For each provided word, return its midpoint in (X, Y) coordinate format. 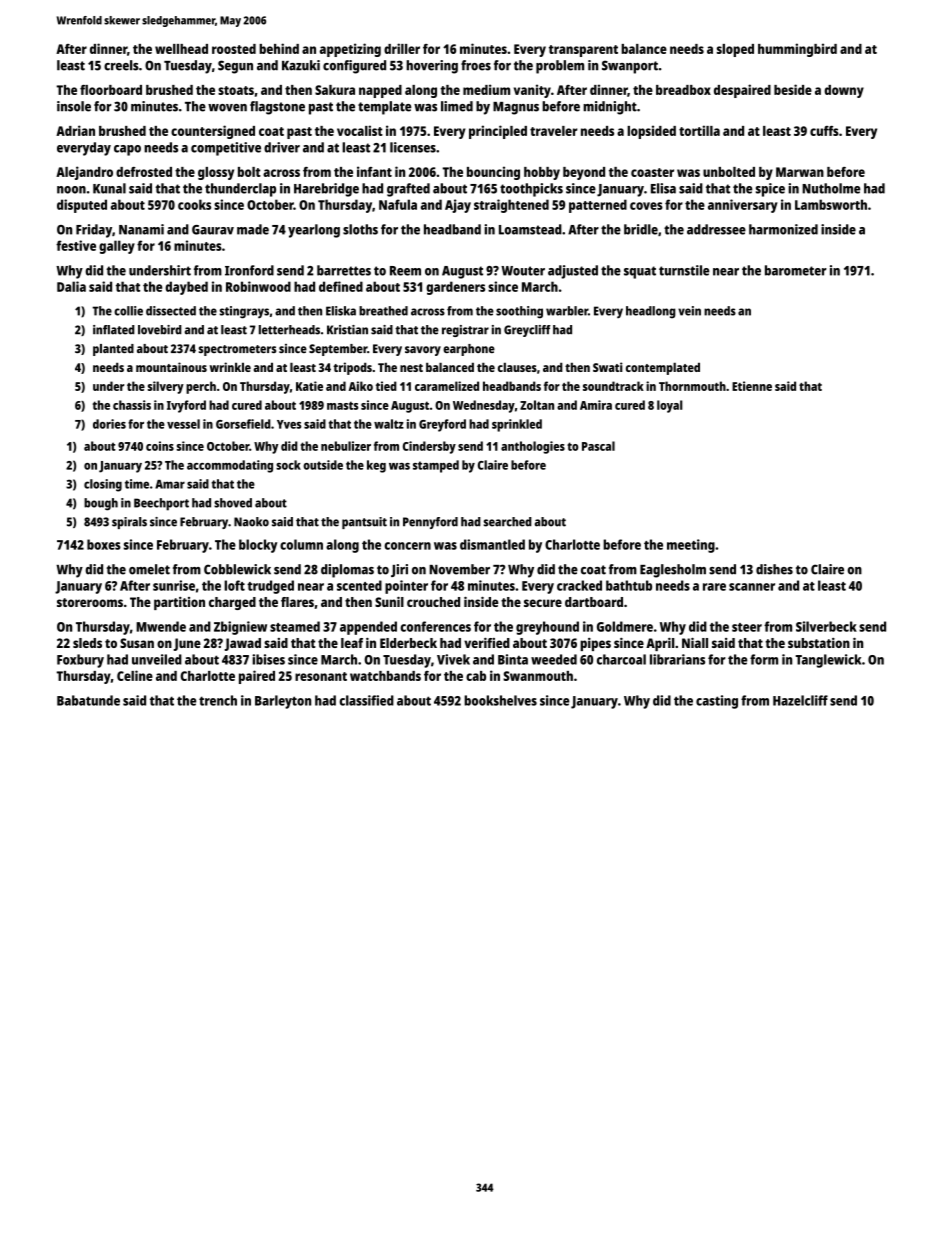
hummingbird (797, 50)
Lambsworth (831, 204)
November (459, 569)
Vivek (453, 659)
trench (218, 700)
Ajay (458, 206)
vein (689, 311)
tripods (352, 368)
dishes (774, 569)
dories (109, 424)
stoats (236, 90)
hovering (432, 67)
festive (76, 245)
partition (179, 603)
